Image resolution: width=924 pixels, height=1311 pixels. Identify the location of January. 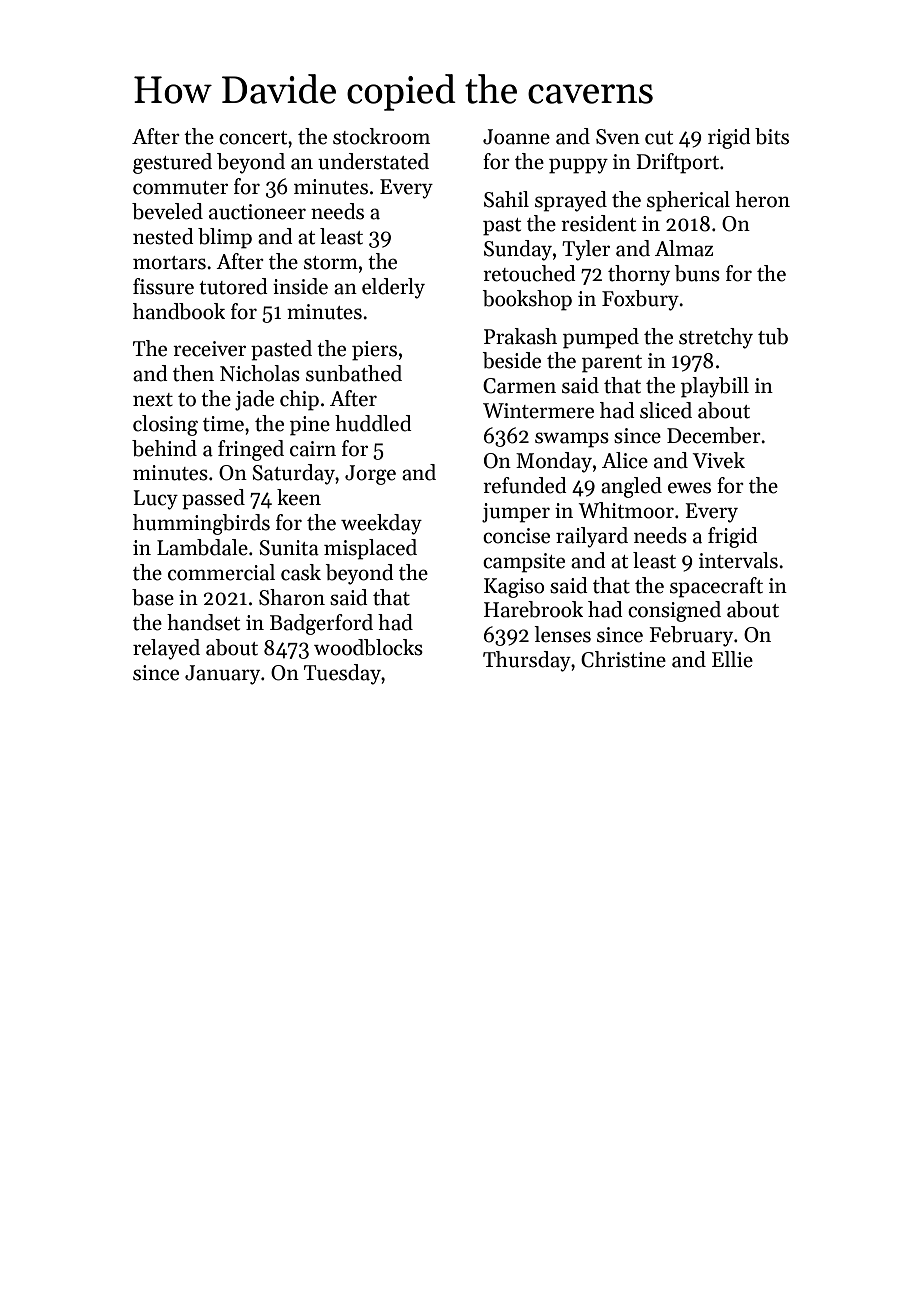
(222, 675).
